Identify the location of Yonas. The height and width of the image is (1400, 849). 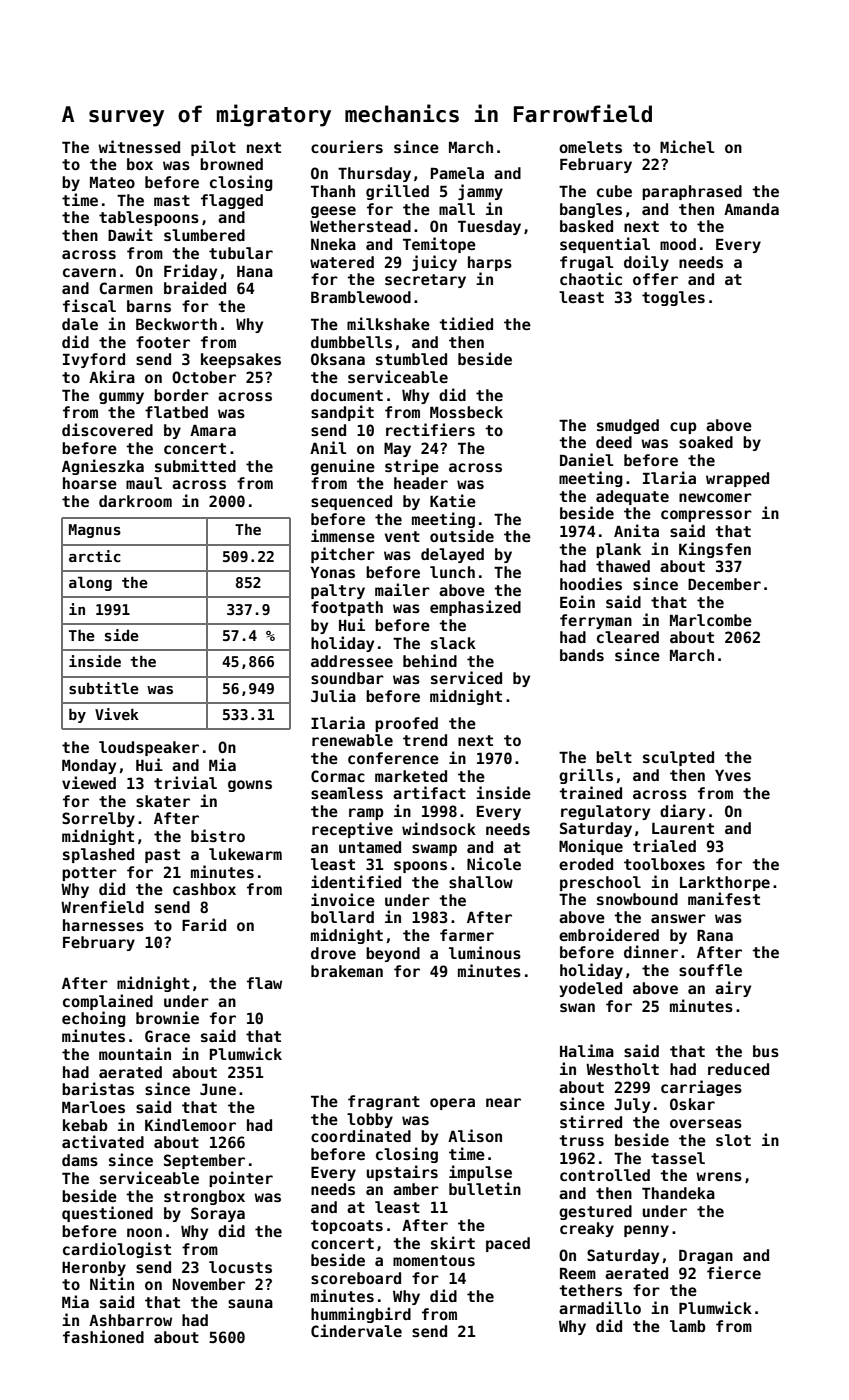
(332, 572).
